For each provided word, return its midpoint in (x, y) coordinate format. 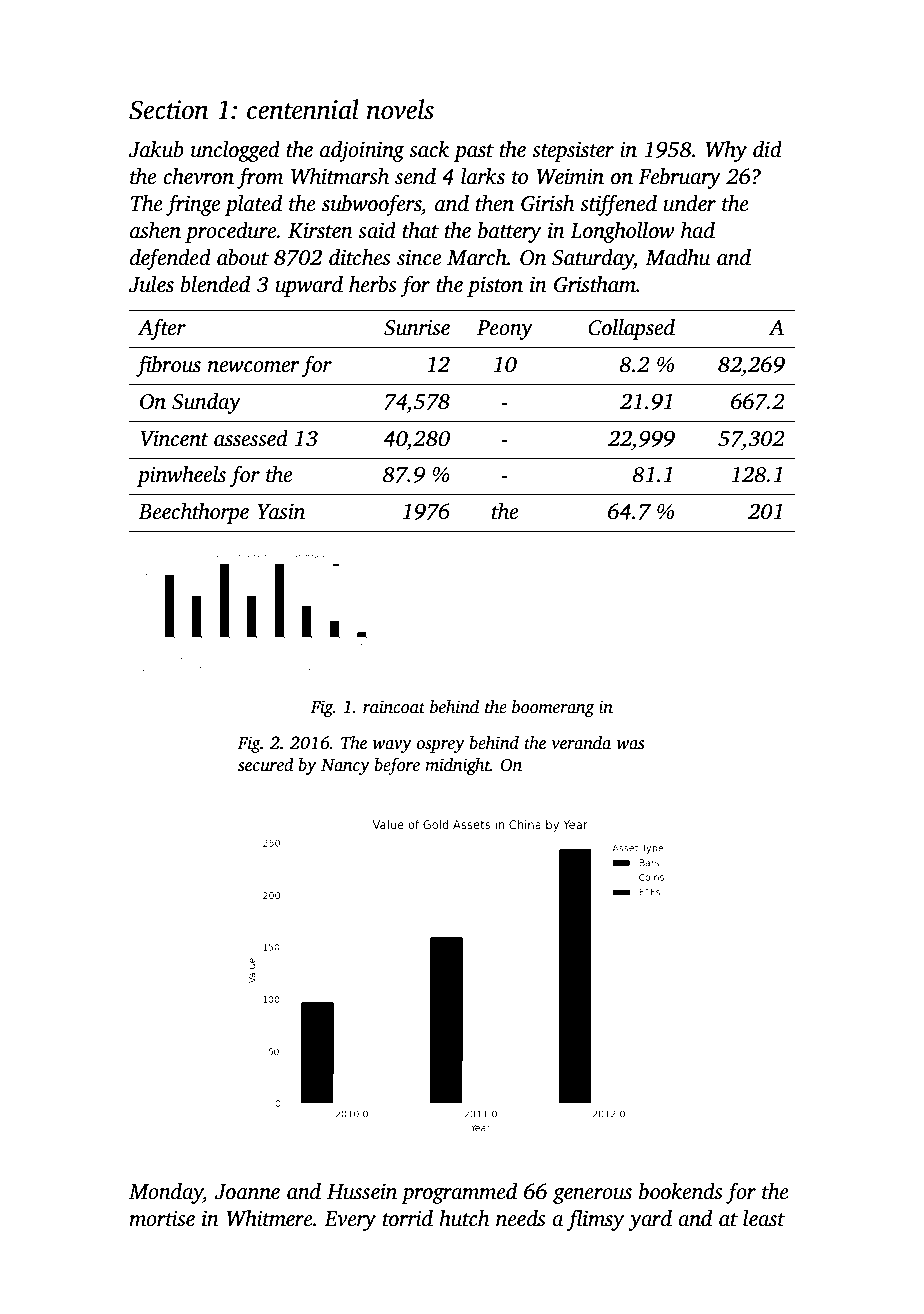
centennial (303, 109)
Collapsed (631, 329)
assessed (251, 438)
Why (726, 151)
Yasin (281, 511)
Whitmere (269, 1218)
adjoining (362, 151)
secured (266, 765)
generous (592, 1196)
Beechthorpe (193, 513)
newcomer (254, 367)
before (397, 766)
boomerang (553, 708)
